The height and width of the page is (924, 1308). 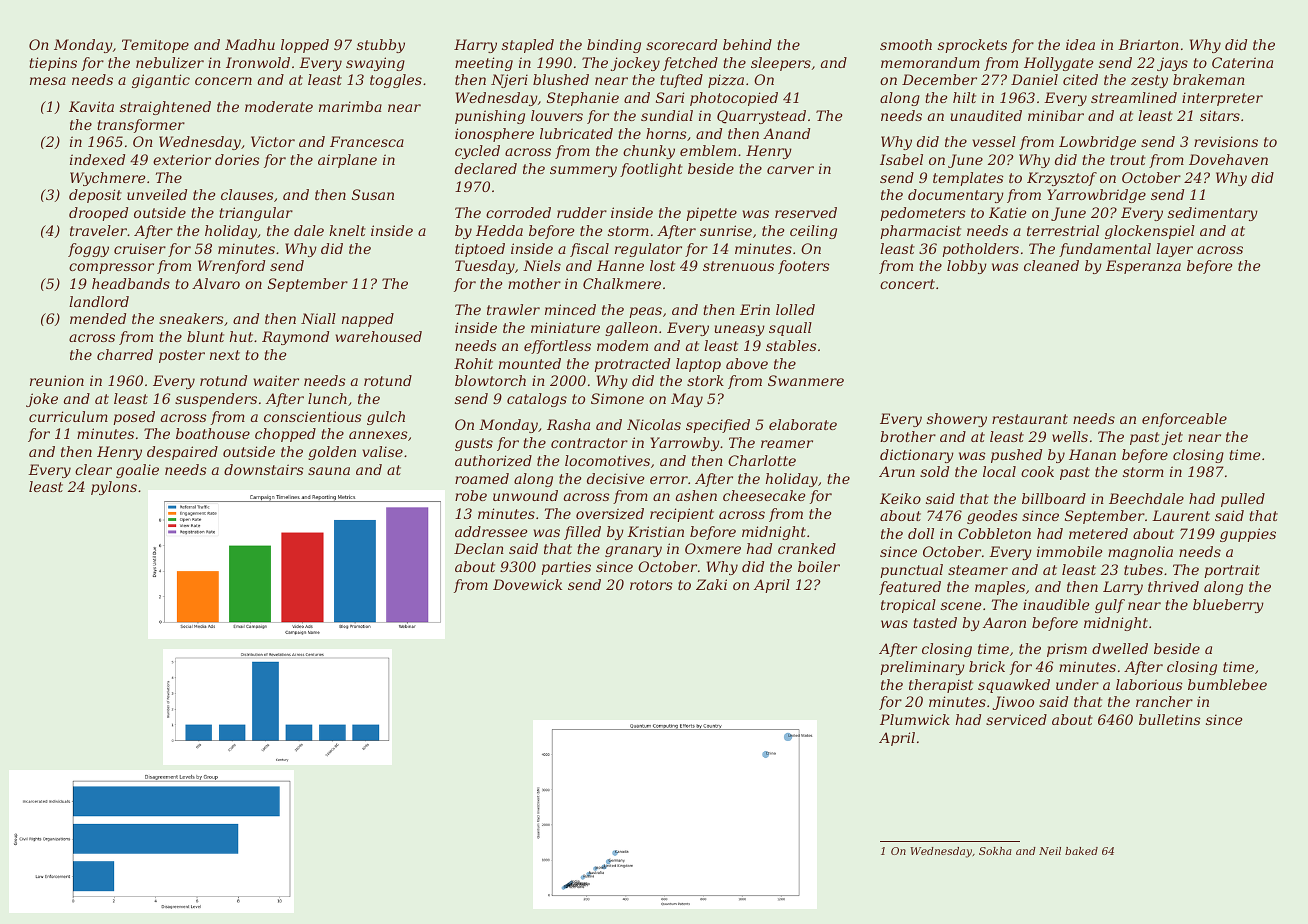 What do you see at coordinates (1169, 719) in the page?
I see `bulletins` at bounding box center [1169, 719].
